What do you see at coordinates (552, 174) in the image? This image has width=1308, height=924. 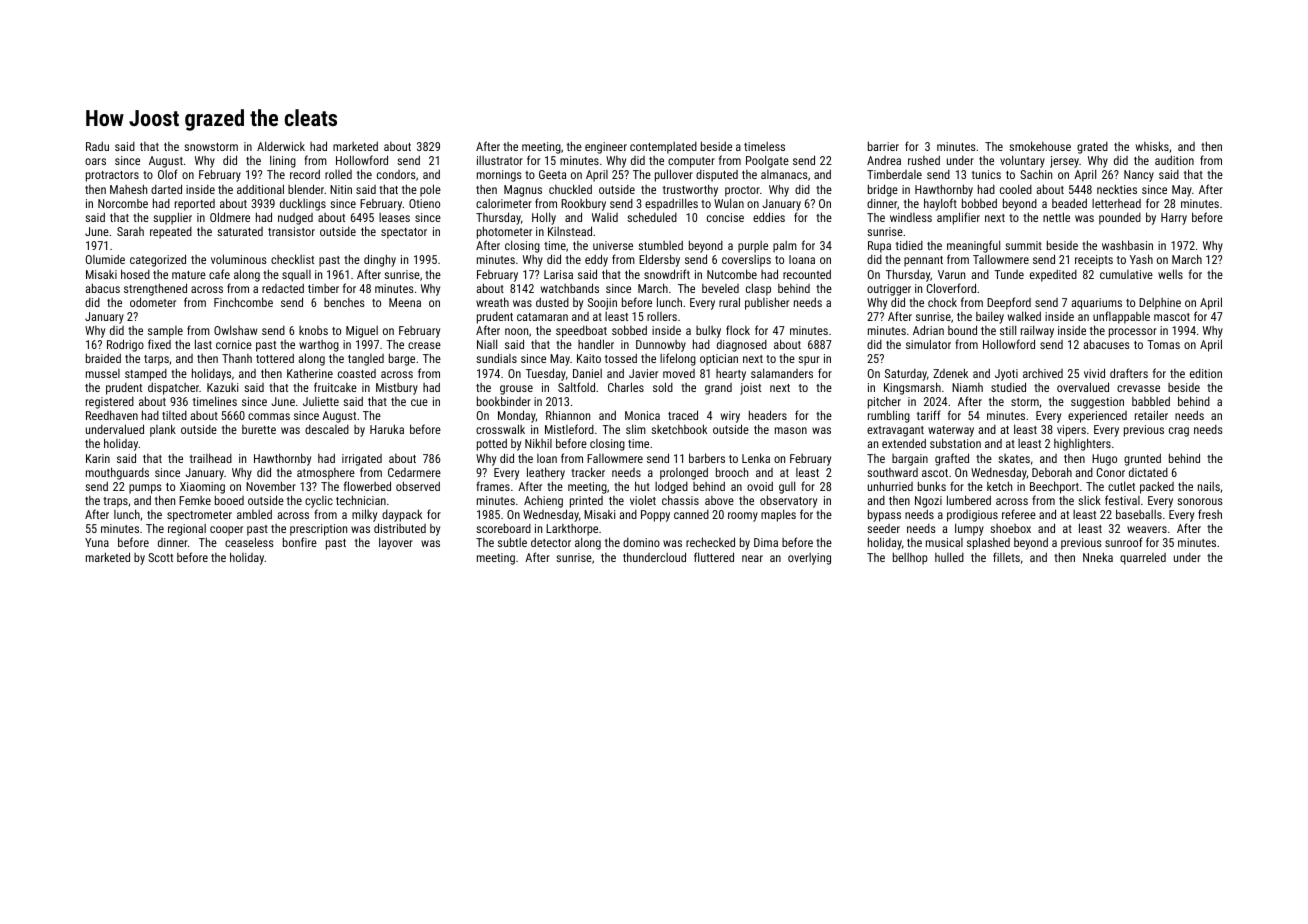 I see `Geeta` at bounding box center [552, 174].
